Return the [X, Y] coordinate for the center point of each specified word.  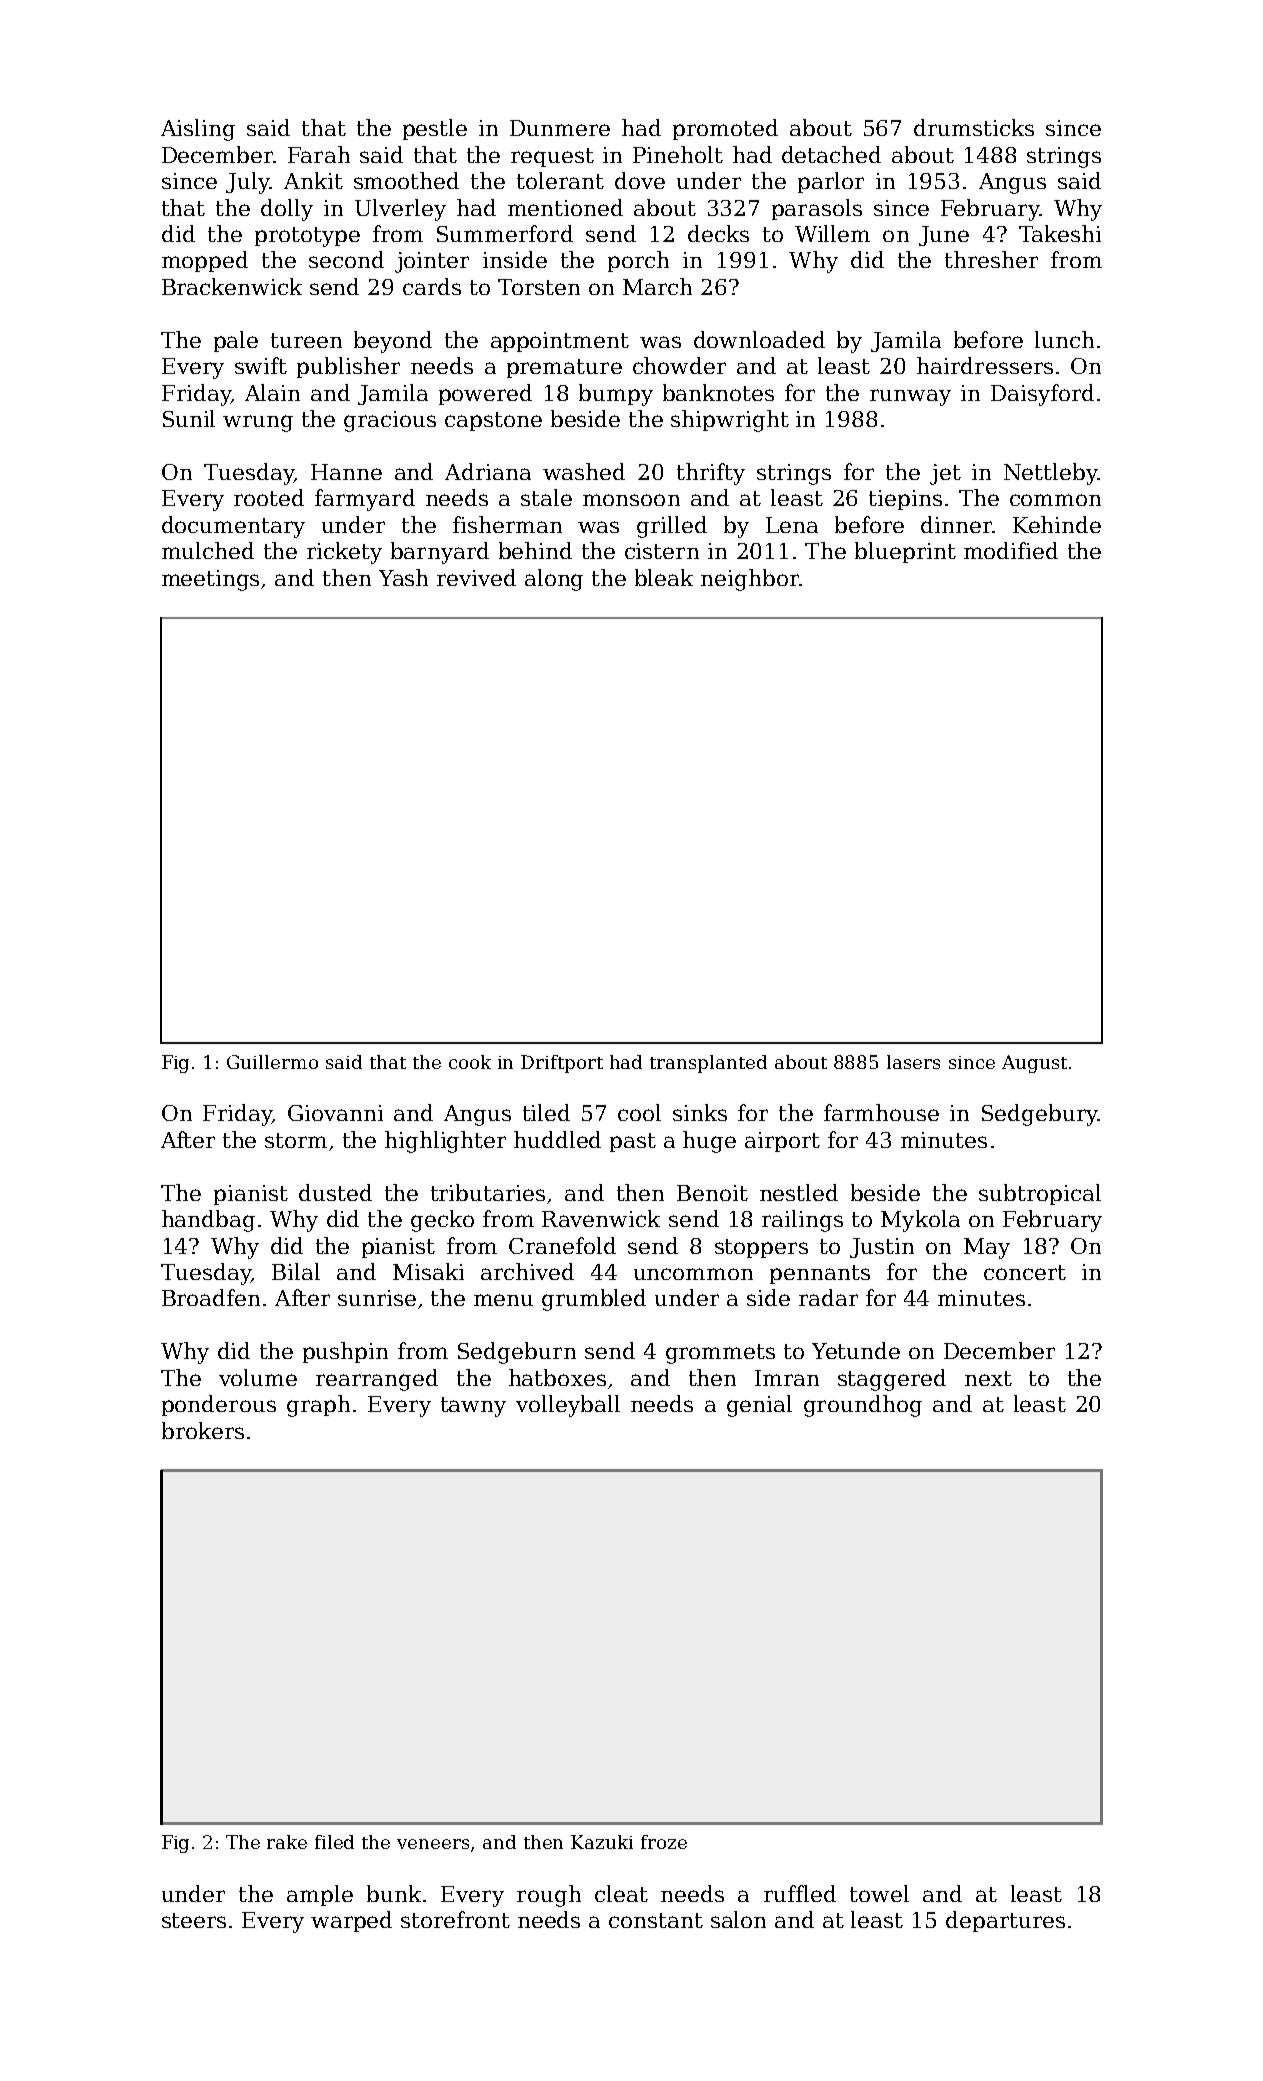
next [988, 1378]
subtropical [1040, 1194]
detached [831, 154]
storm [296, 1140]
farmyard [365, 500]
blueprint [905, 552]
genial [759, 1406]
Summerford [505, 233]
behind [535, 550]
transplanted [708, 1064]
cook [470, 1062]
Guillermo [272, 1062]
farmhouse [881, 1112]
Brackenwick [232, 286]
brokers [203, 1430]
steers [194, 1920]
